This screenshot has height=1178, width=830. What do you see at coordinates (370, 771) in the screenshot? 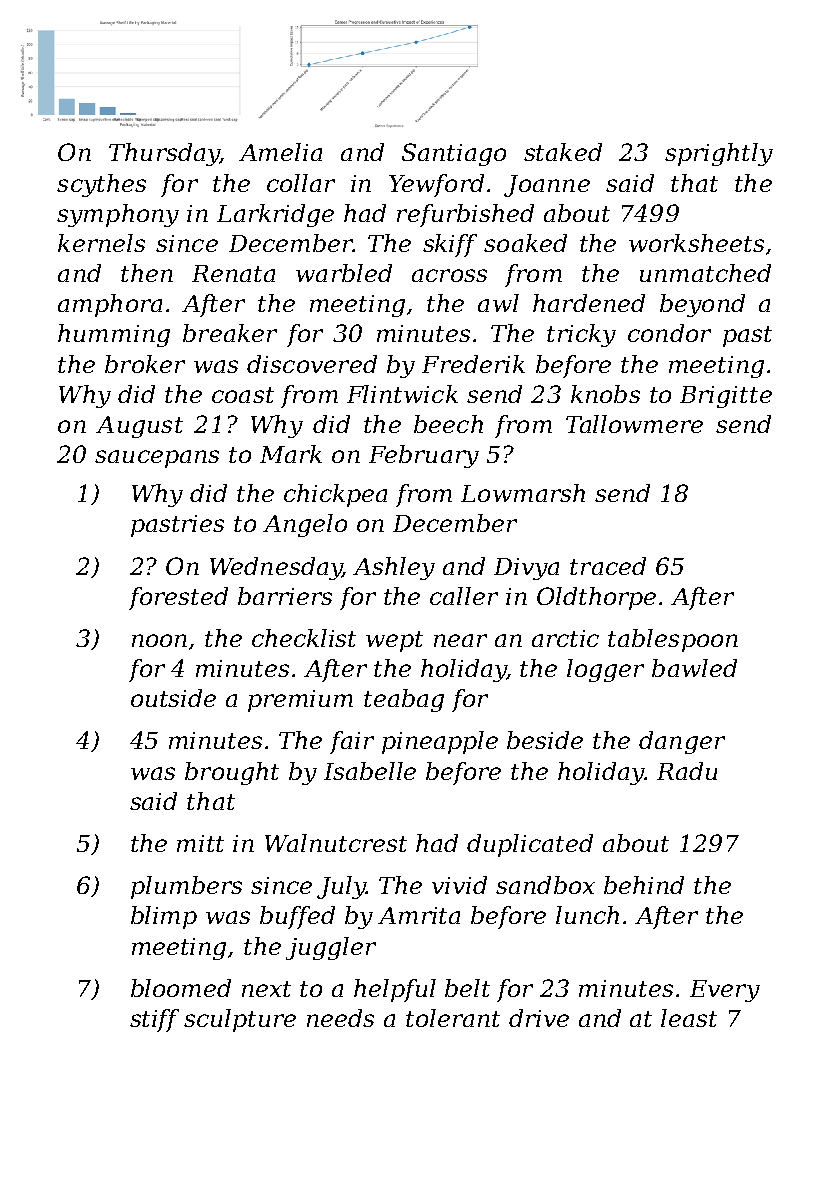
I see `Isabelle` at bounding box center [370, 771].
